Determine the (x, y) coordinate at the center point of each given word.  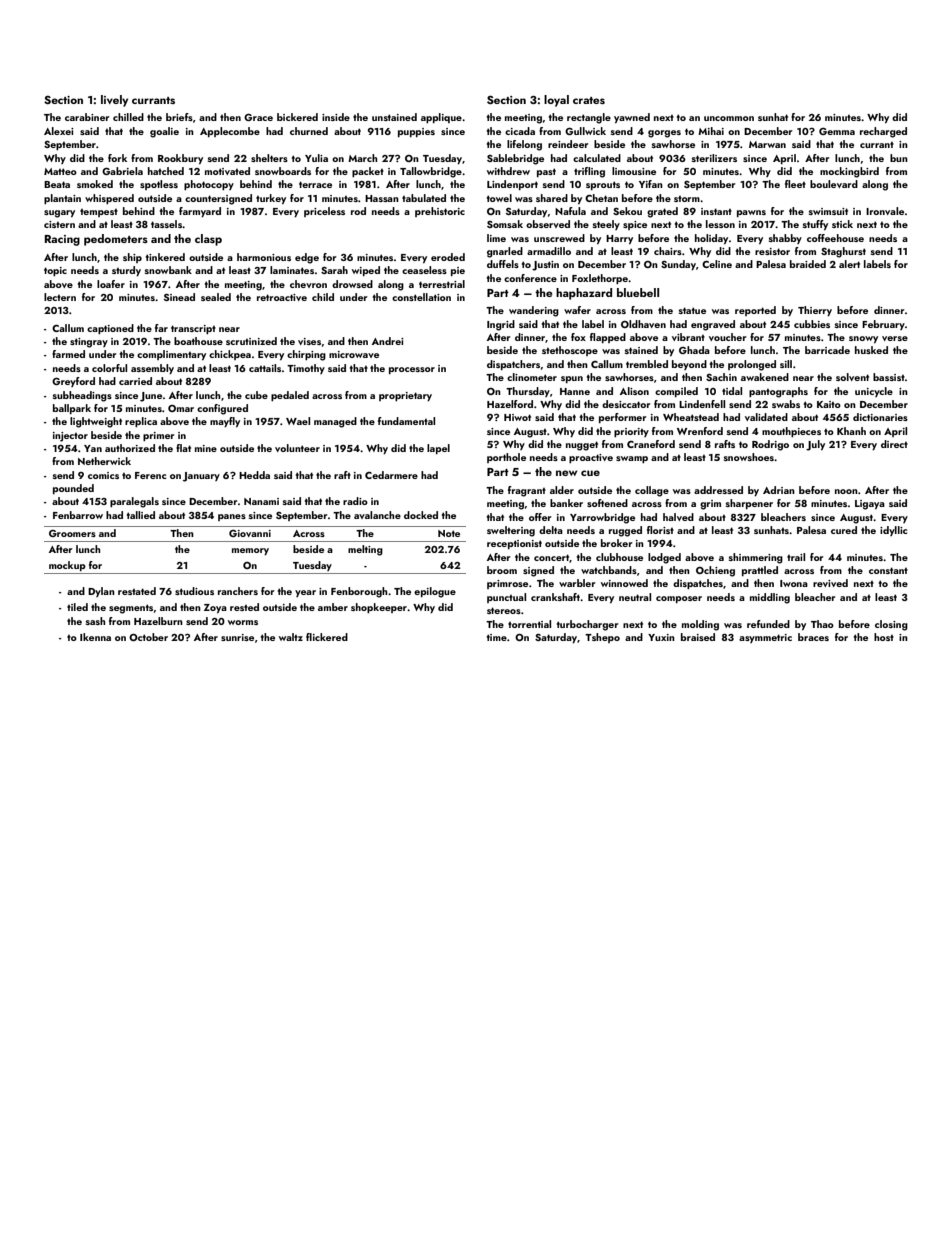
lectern (60, 297)
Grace (258, 117)
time (497, 637)
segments (131, 609)
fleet (795, 184)
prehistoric (440, 212)
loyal (556, 101)
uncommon (729, 118)
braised (698, 637)
